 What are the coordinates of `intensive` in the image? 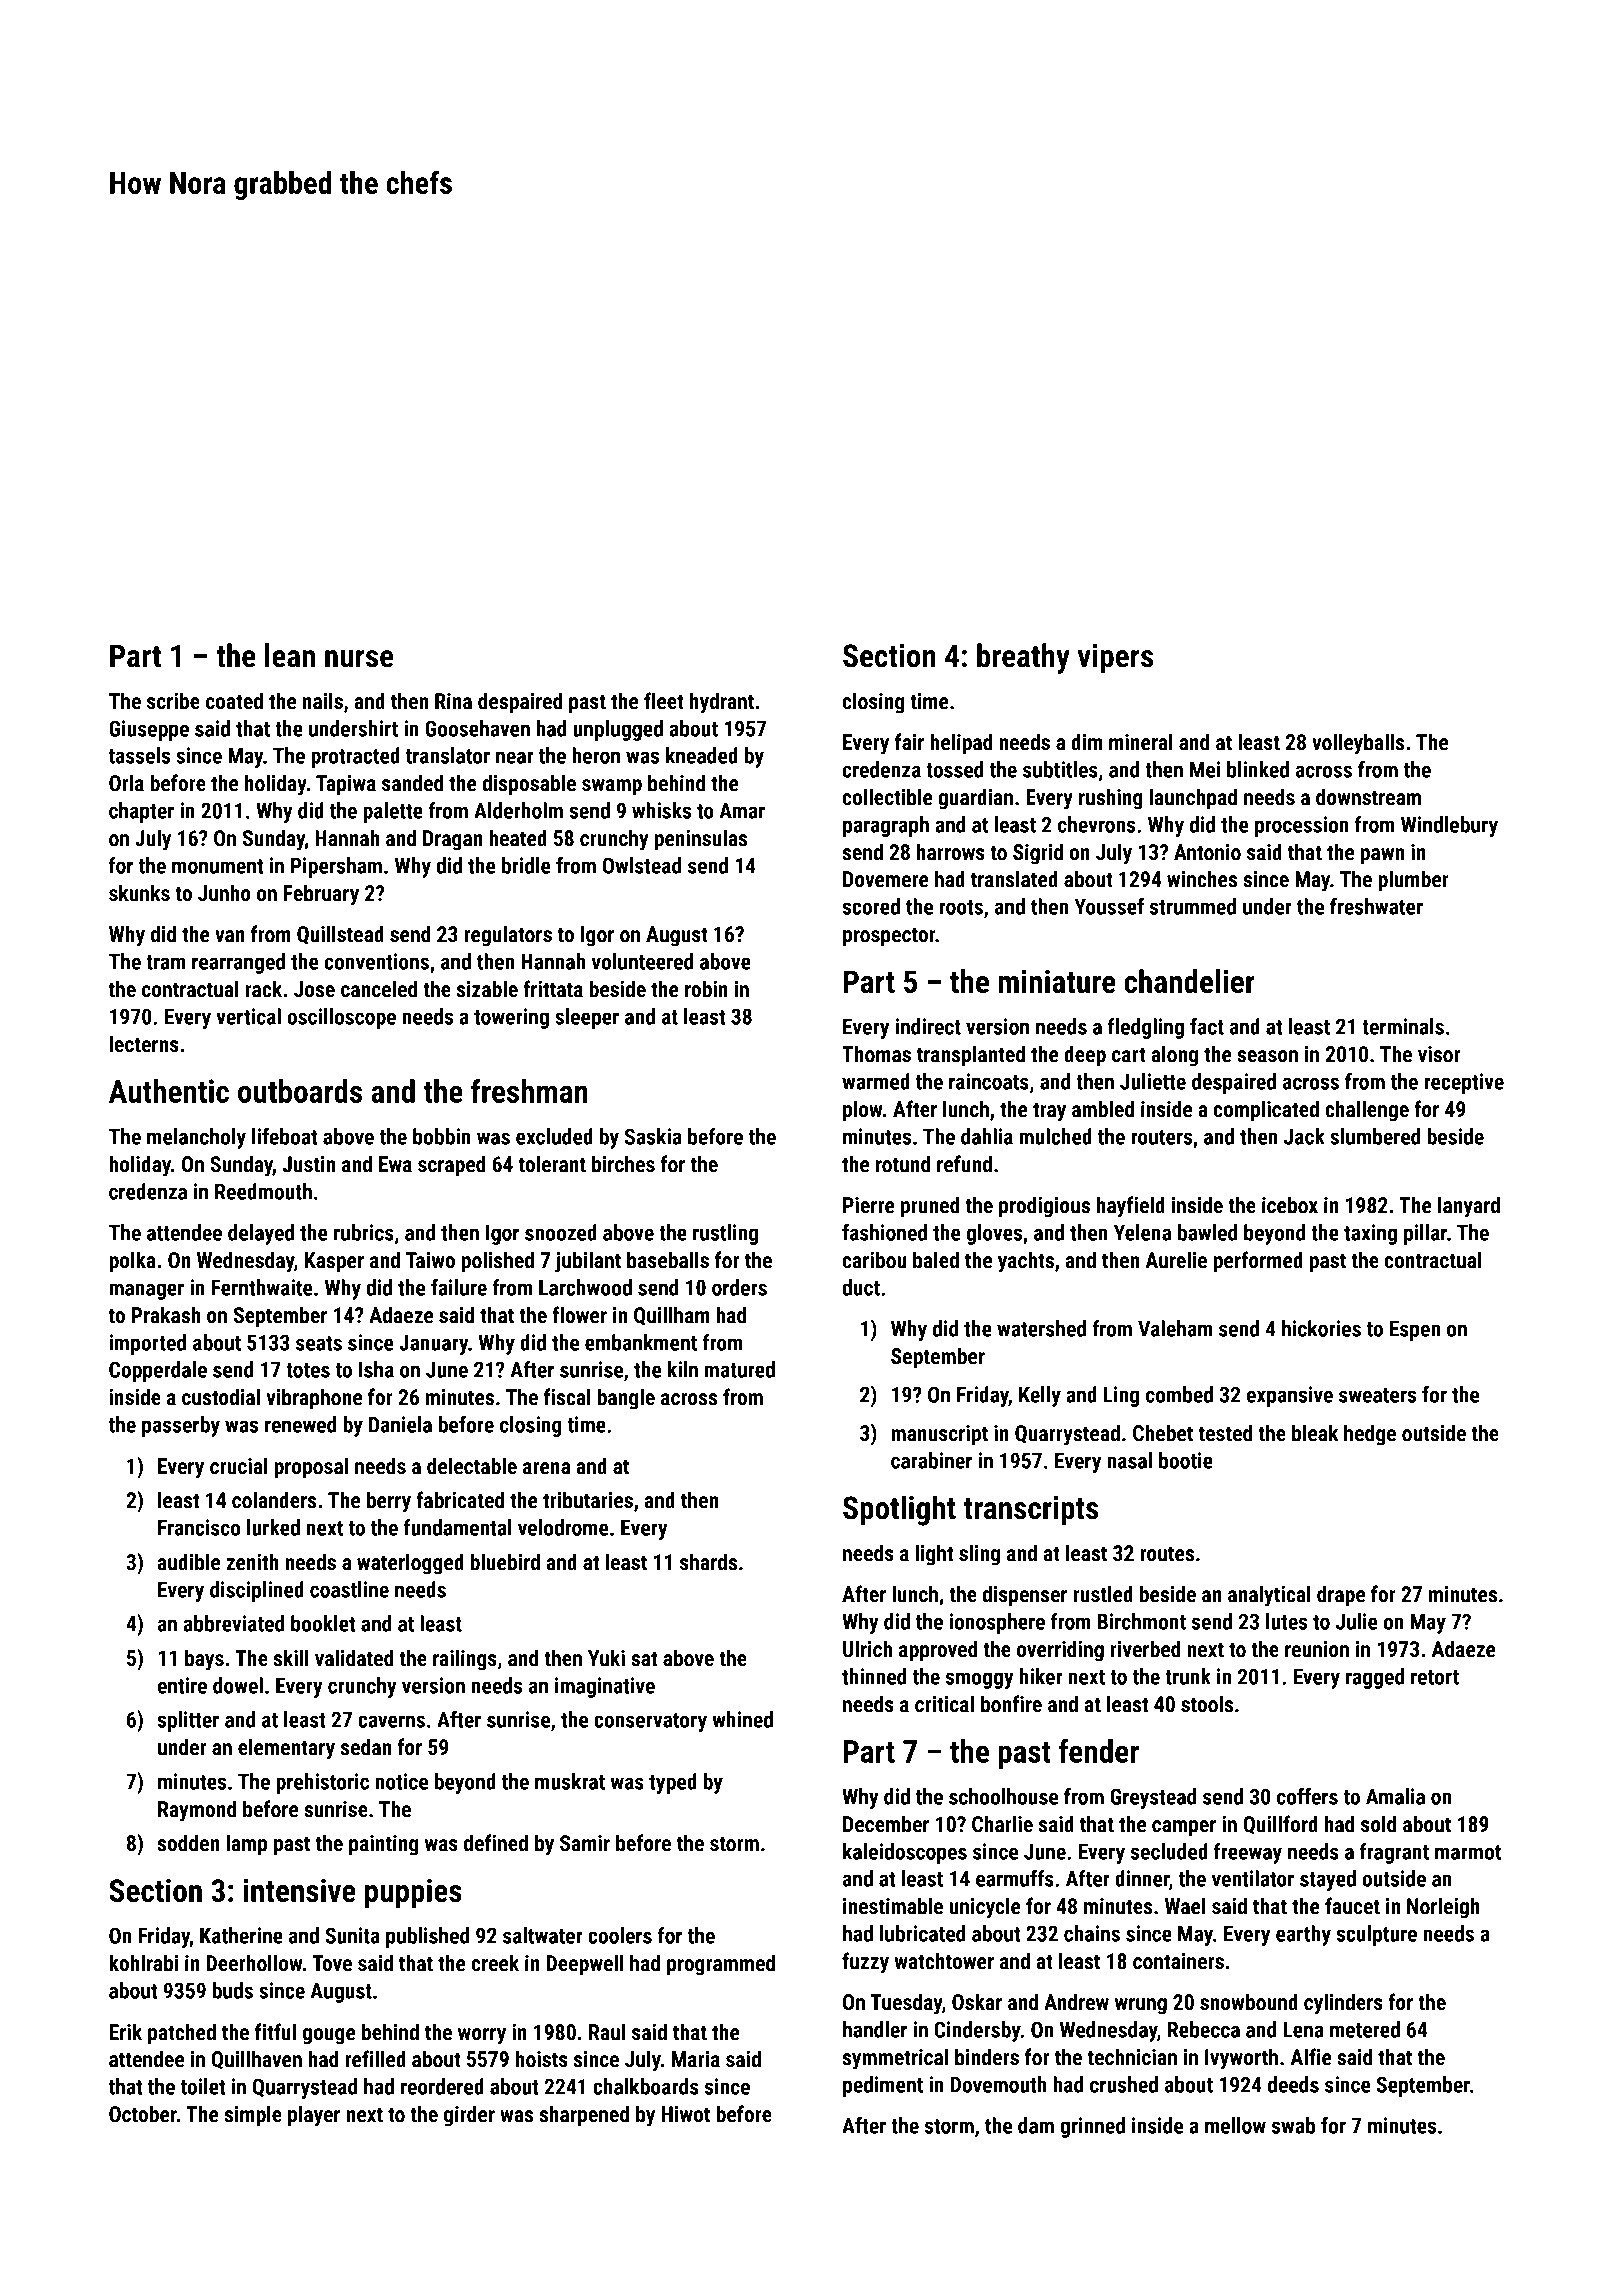 It's located at (299, 1890).
